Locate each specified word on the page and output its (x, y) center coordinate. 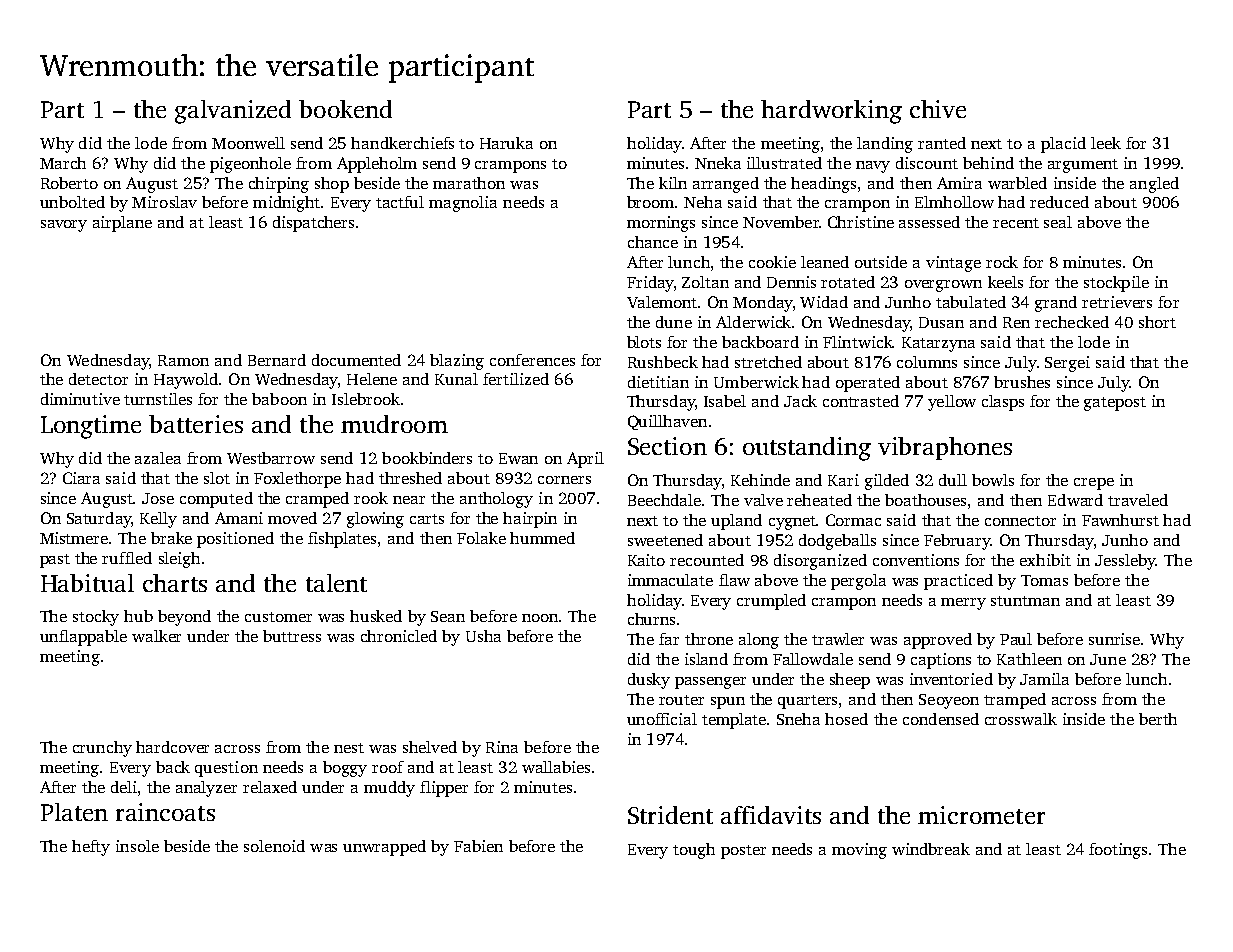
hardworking (831, 112)
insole (137, 846)
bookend (345, 109)
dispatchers (313, 224)
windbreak (931, 849)
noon (540, 618)
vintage (953, 264)
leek (1106, 143)
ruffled (127, 558)
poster (743, 852)
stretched (768, 362)
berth (1158, 719)
